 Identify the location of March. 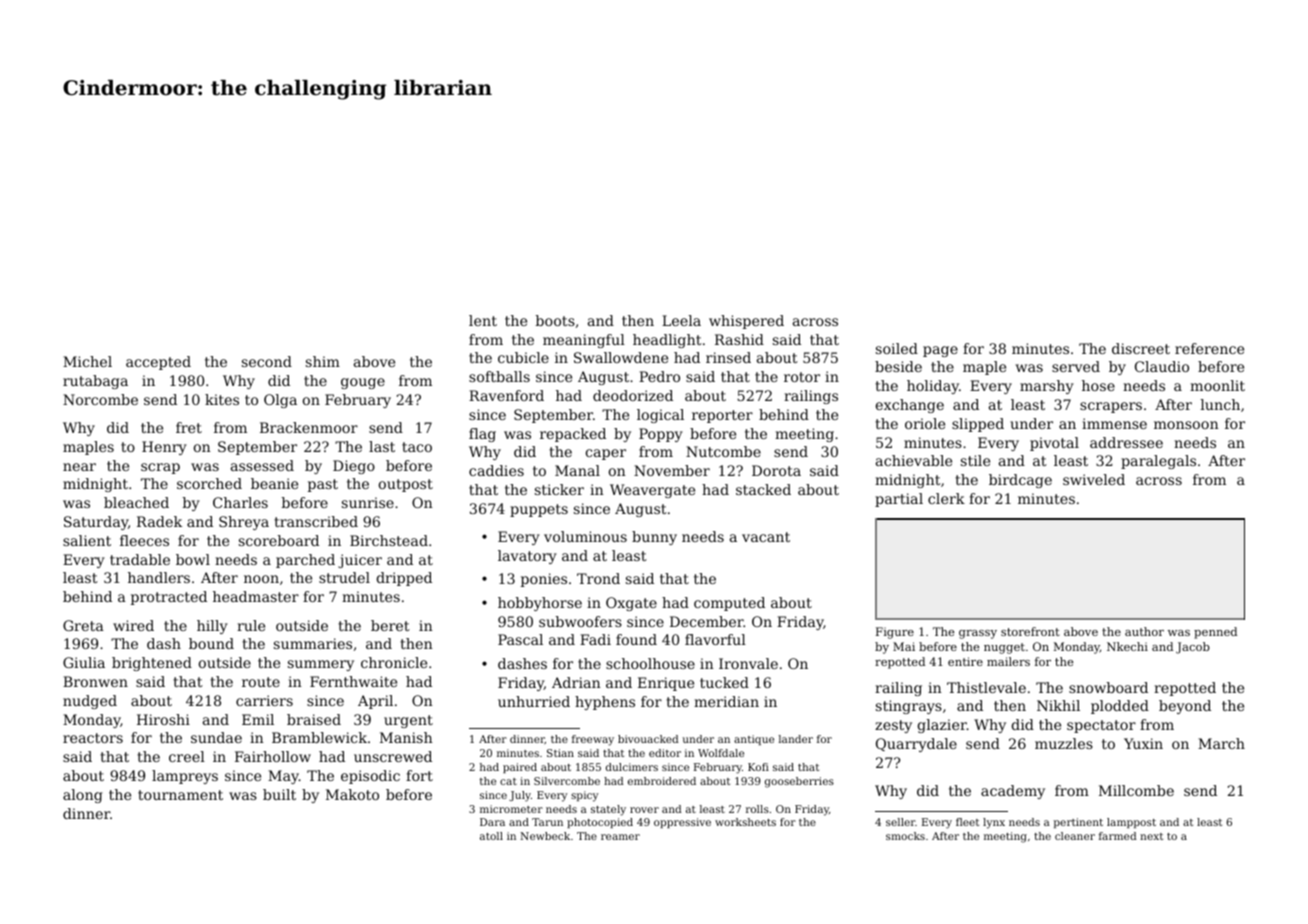
(1221, 743).
